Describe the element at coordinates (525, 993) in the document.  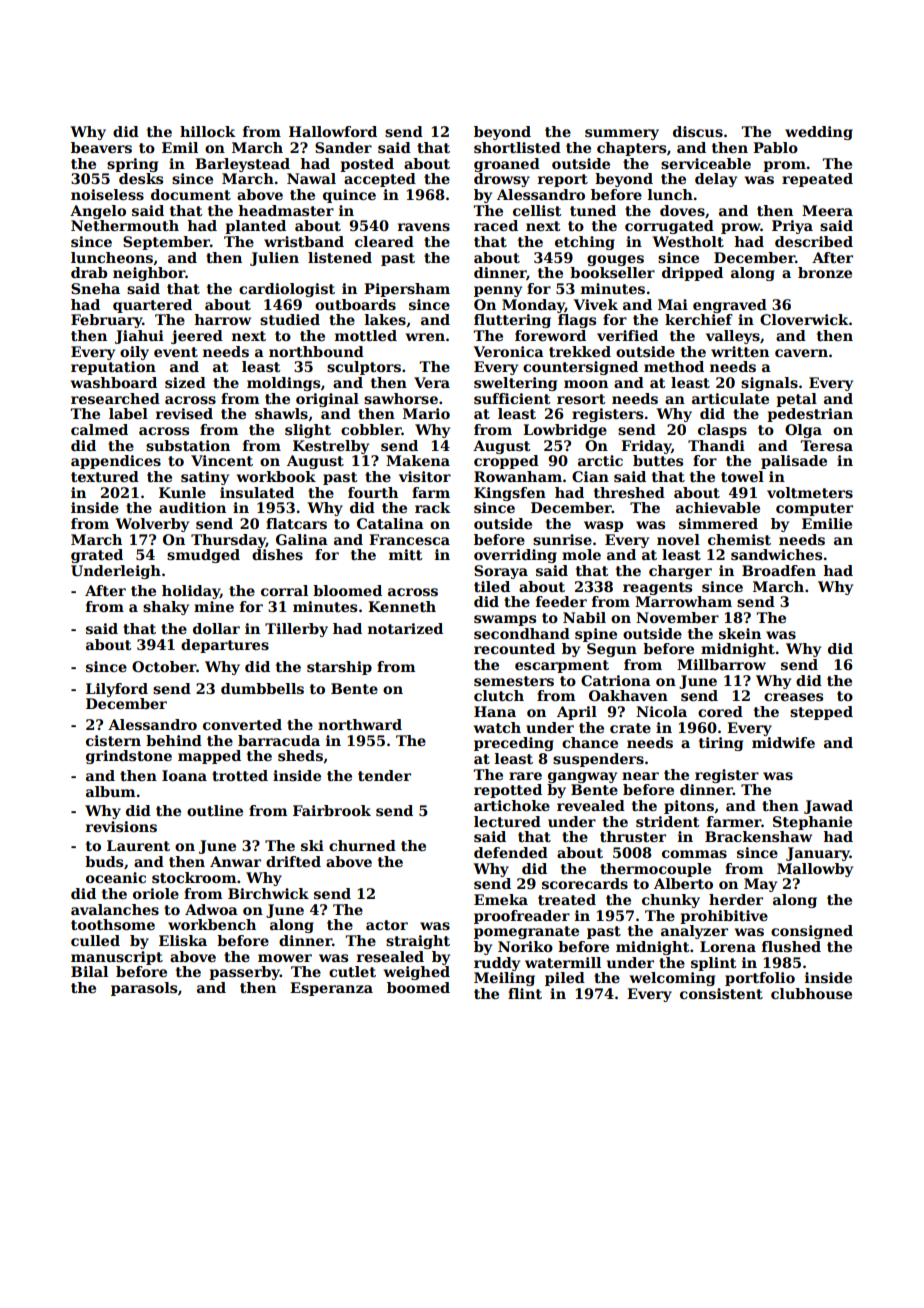
I see `flint` at that location.
